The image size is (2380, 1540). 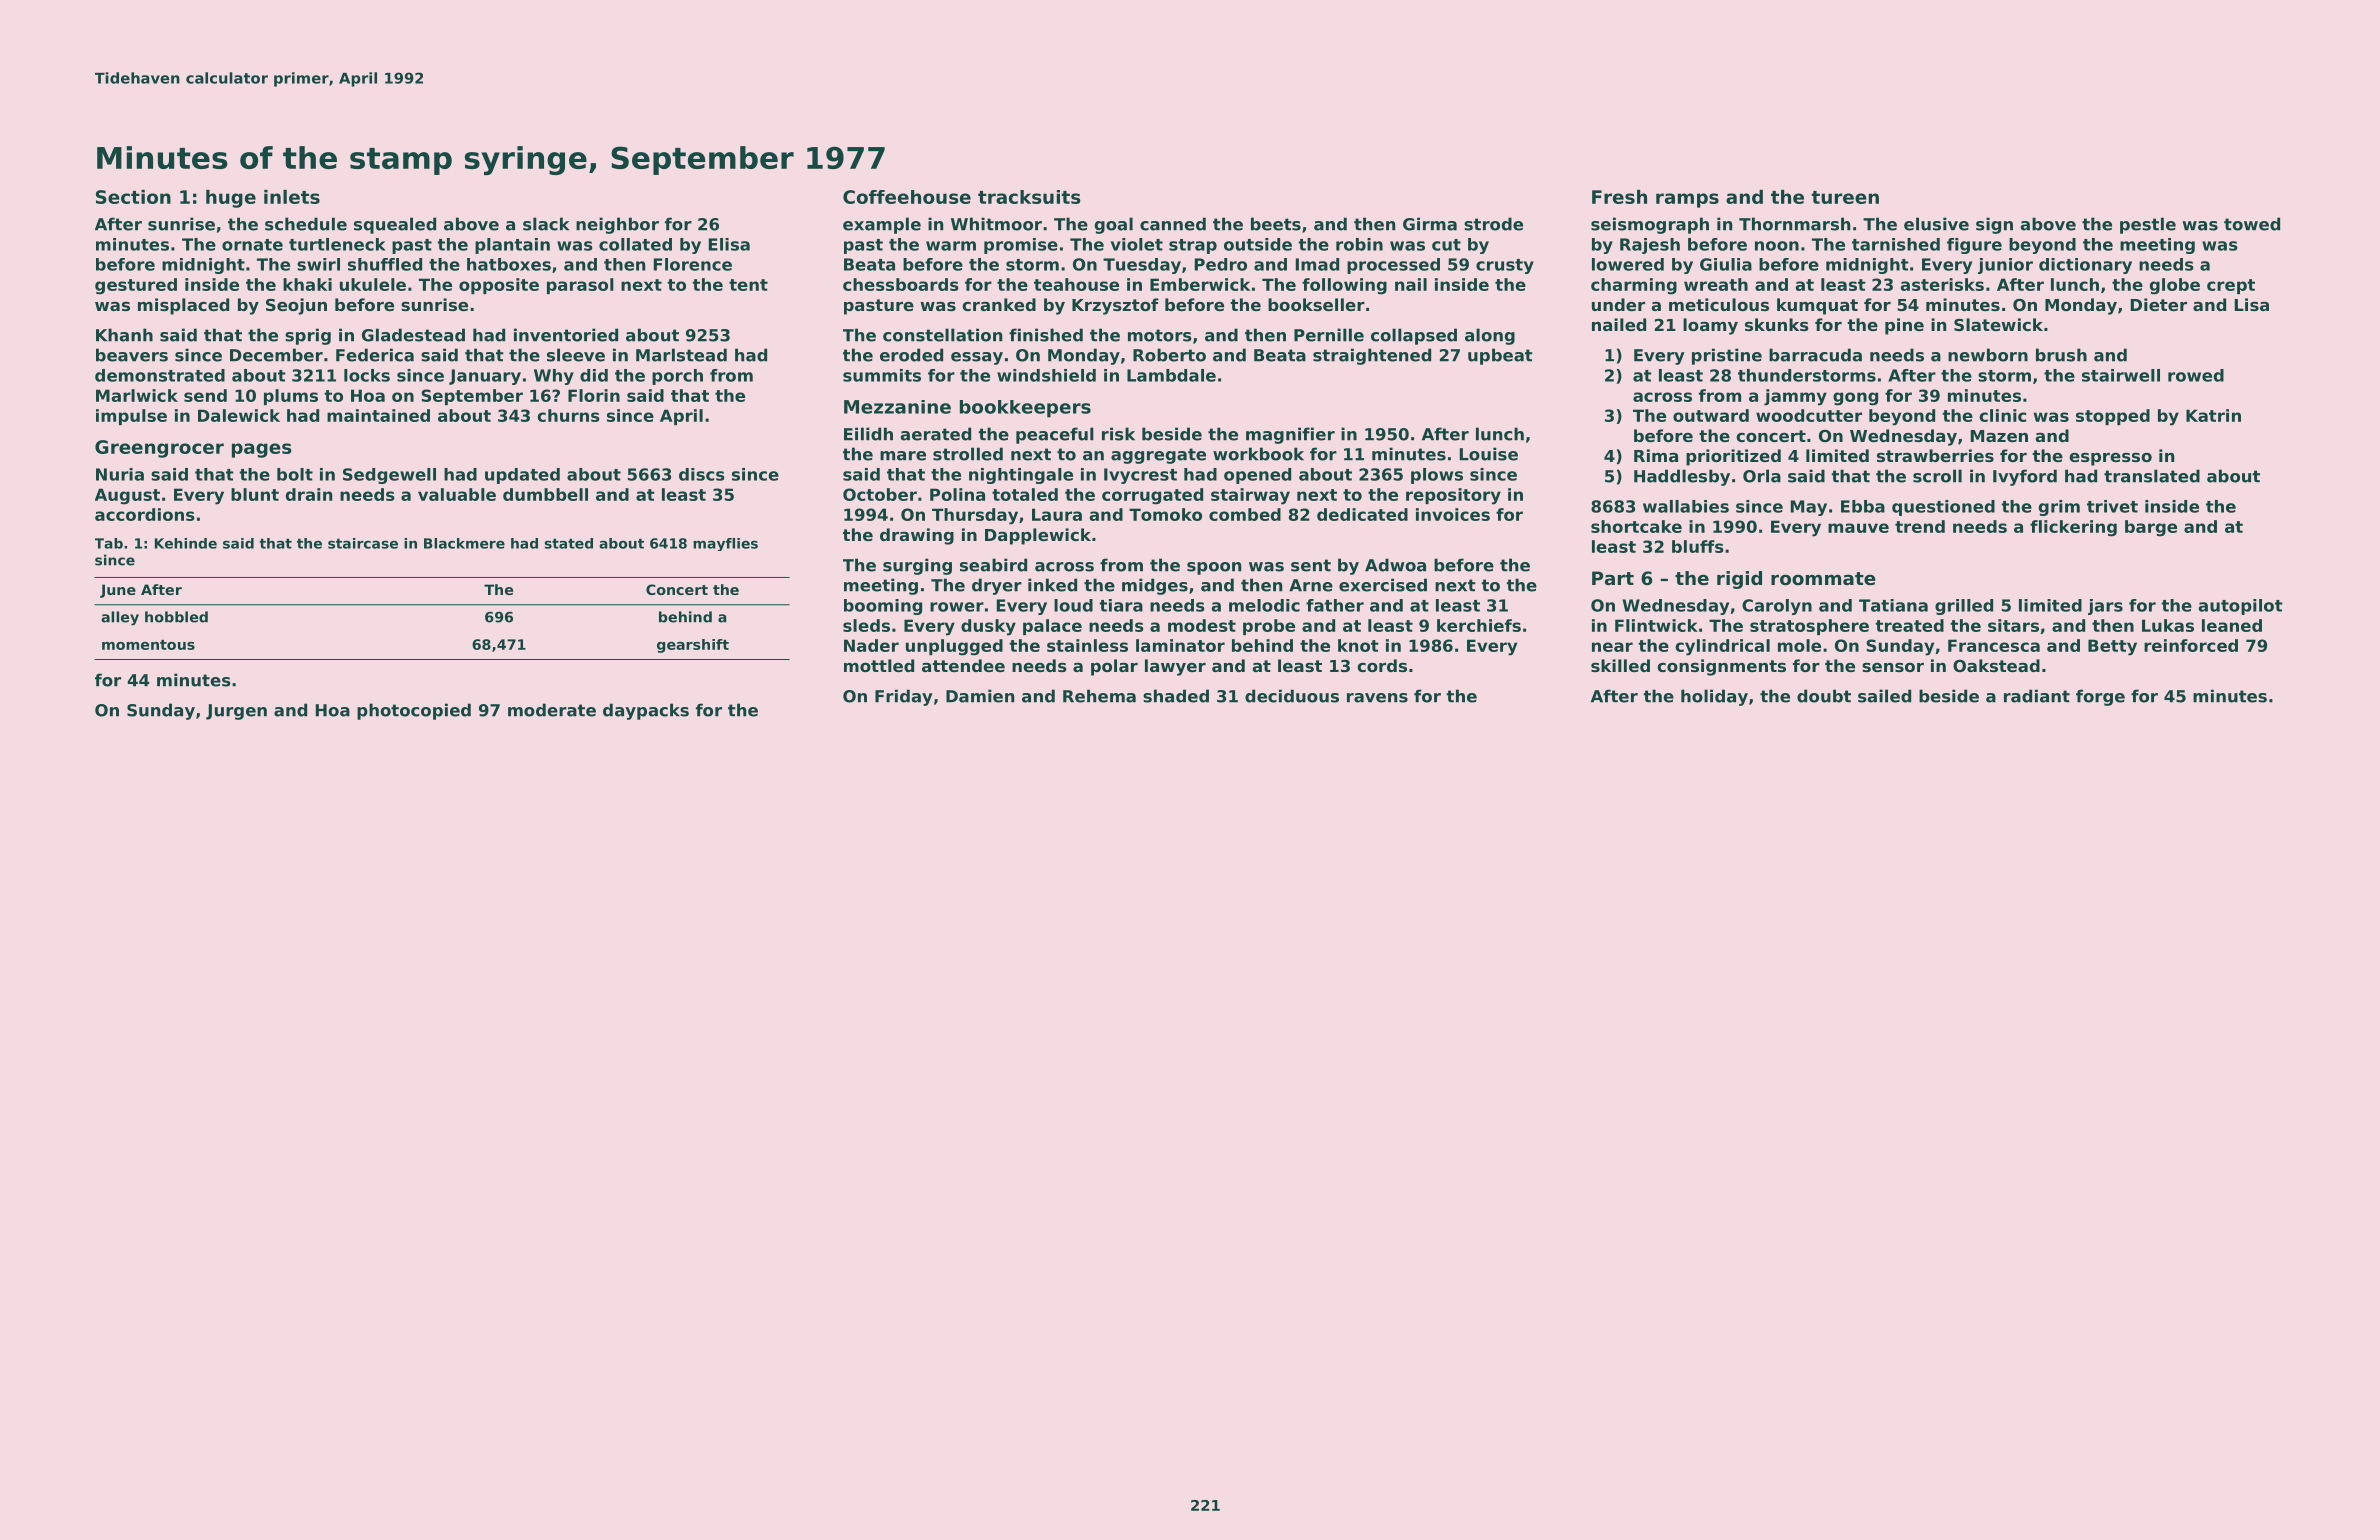 What do you see at coordinates (2175, 286) in the screenshot?
I see `globe` at bounding box center [2175, 286].
